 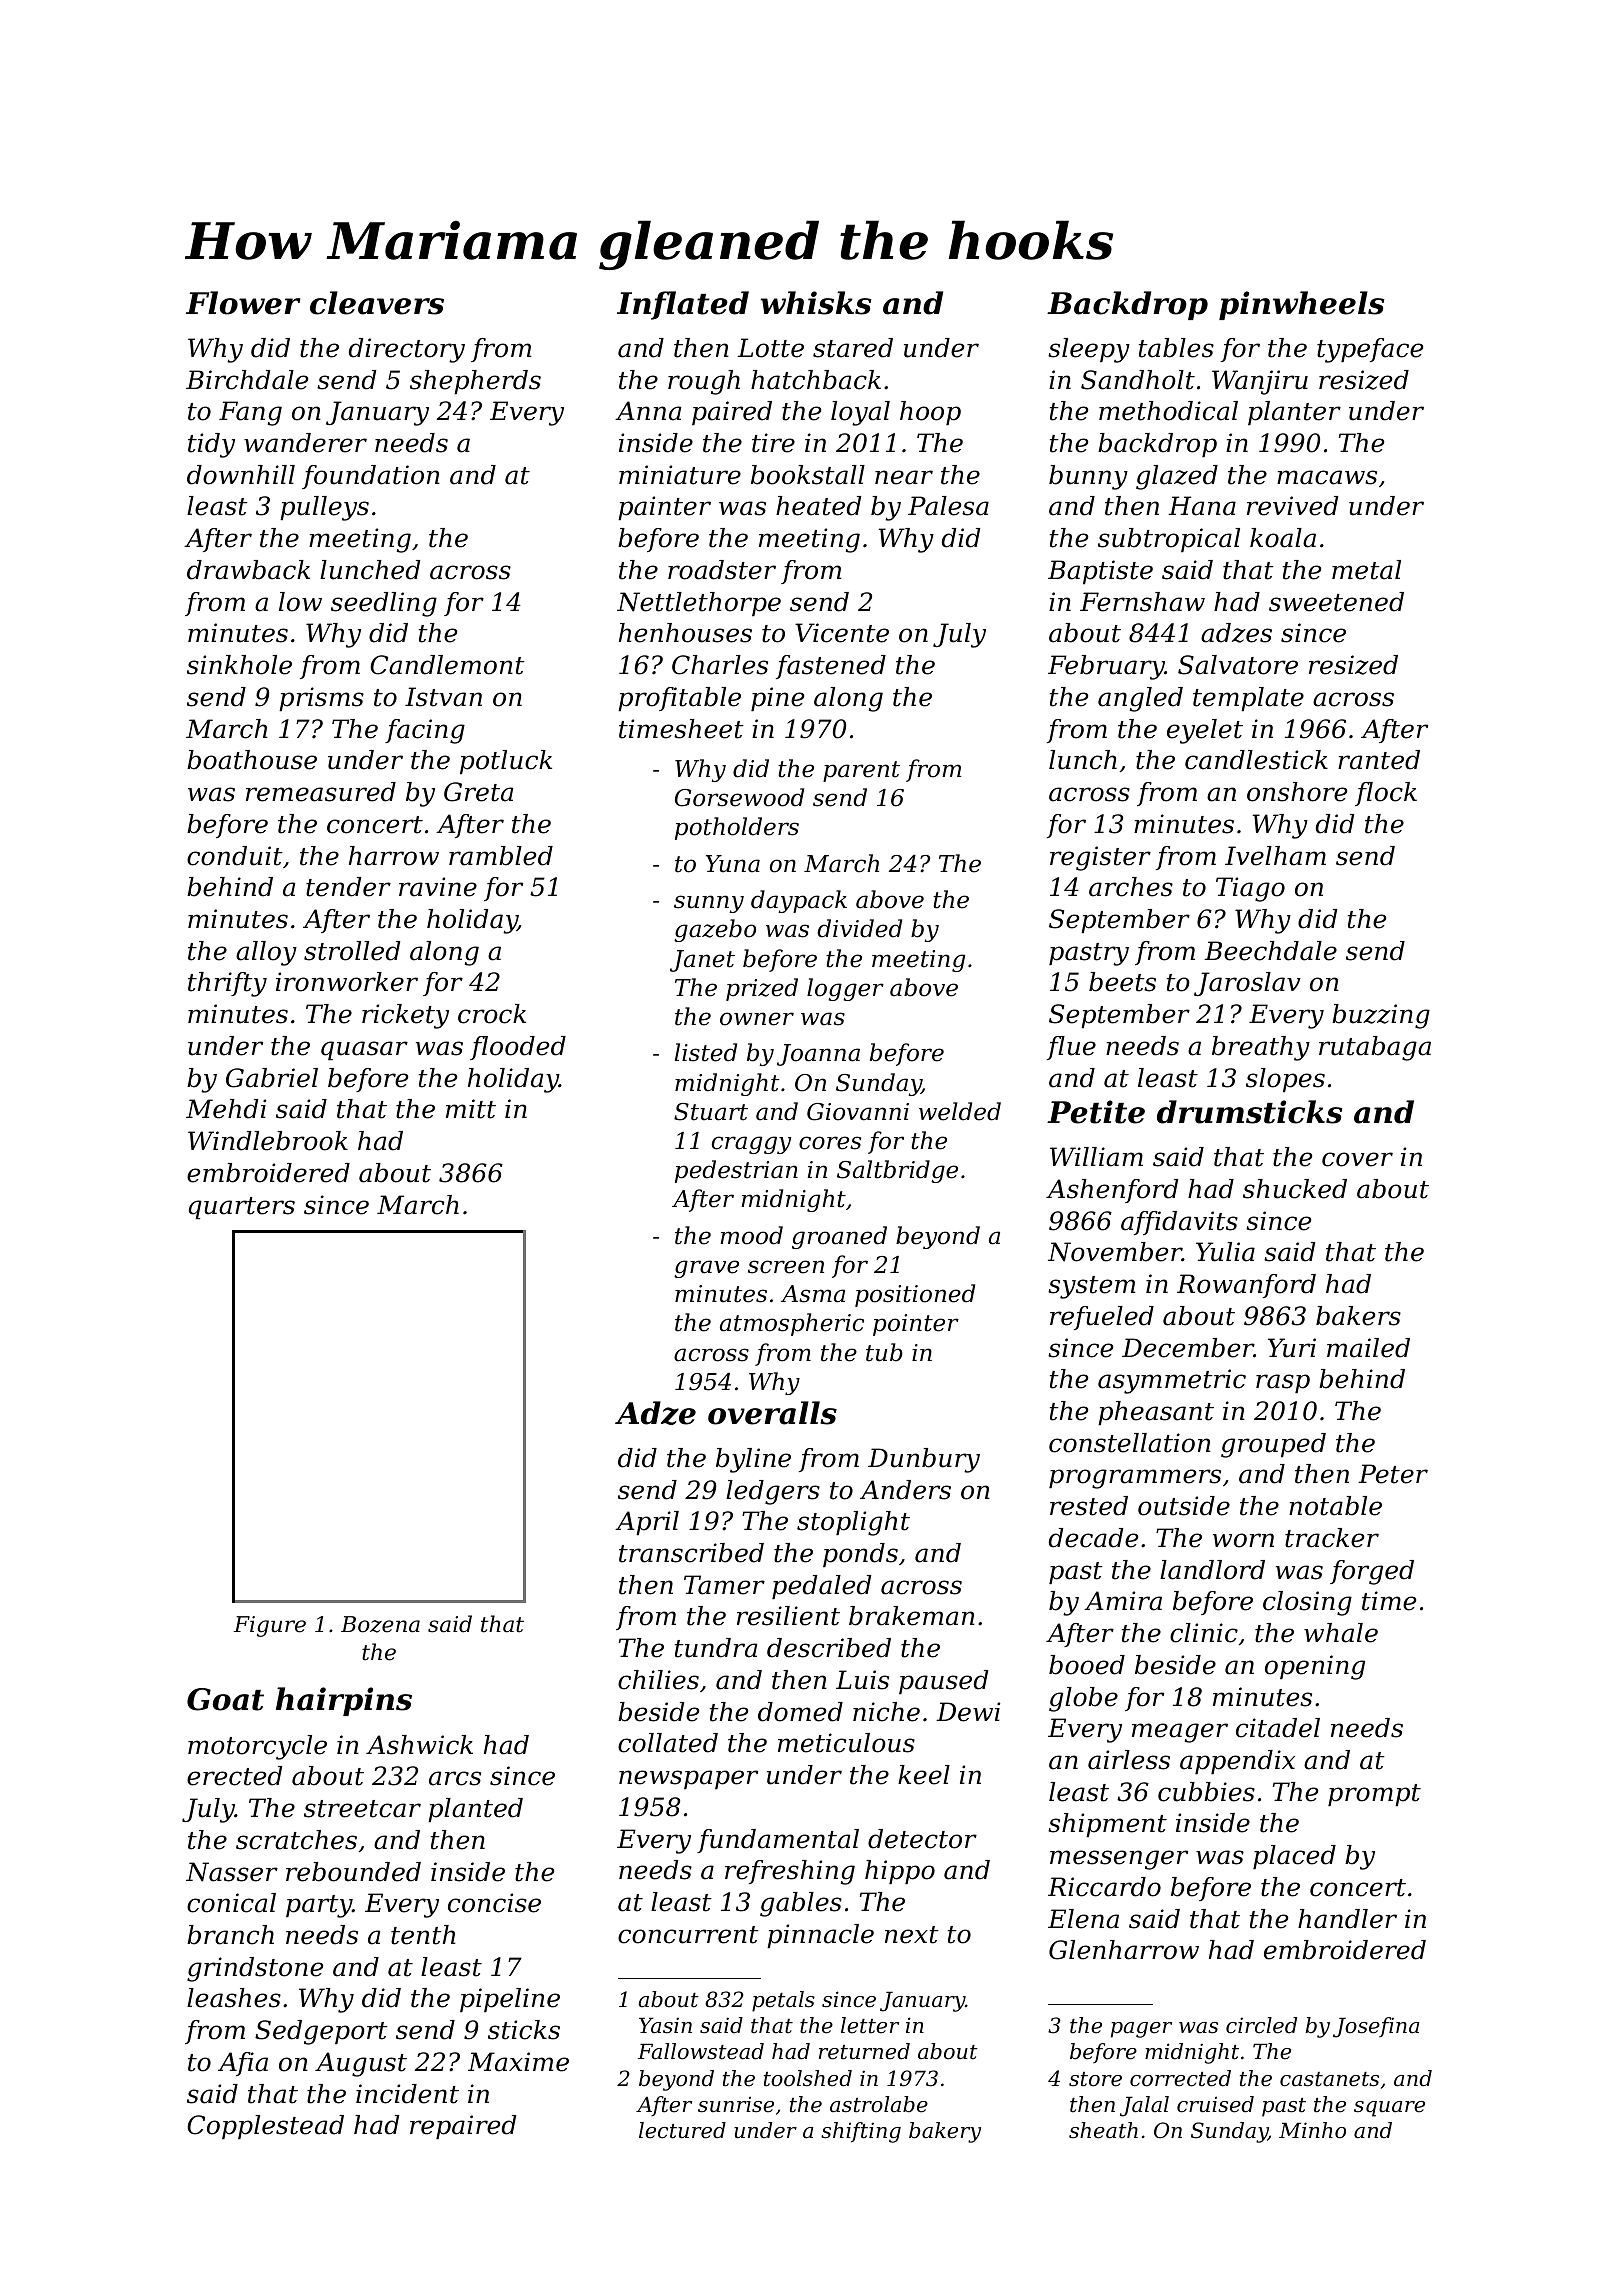 I want to click on stared, so click(x=853, y=348).
